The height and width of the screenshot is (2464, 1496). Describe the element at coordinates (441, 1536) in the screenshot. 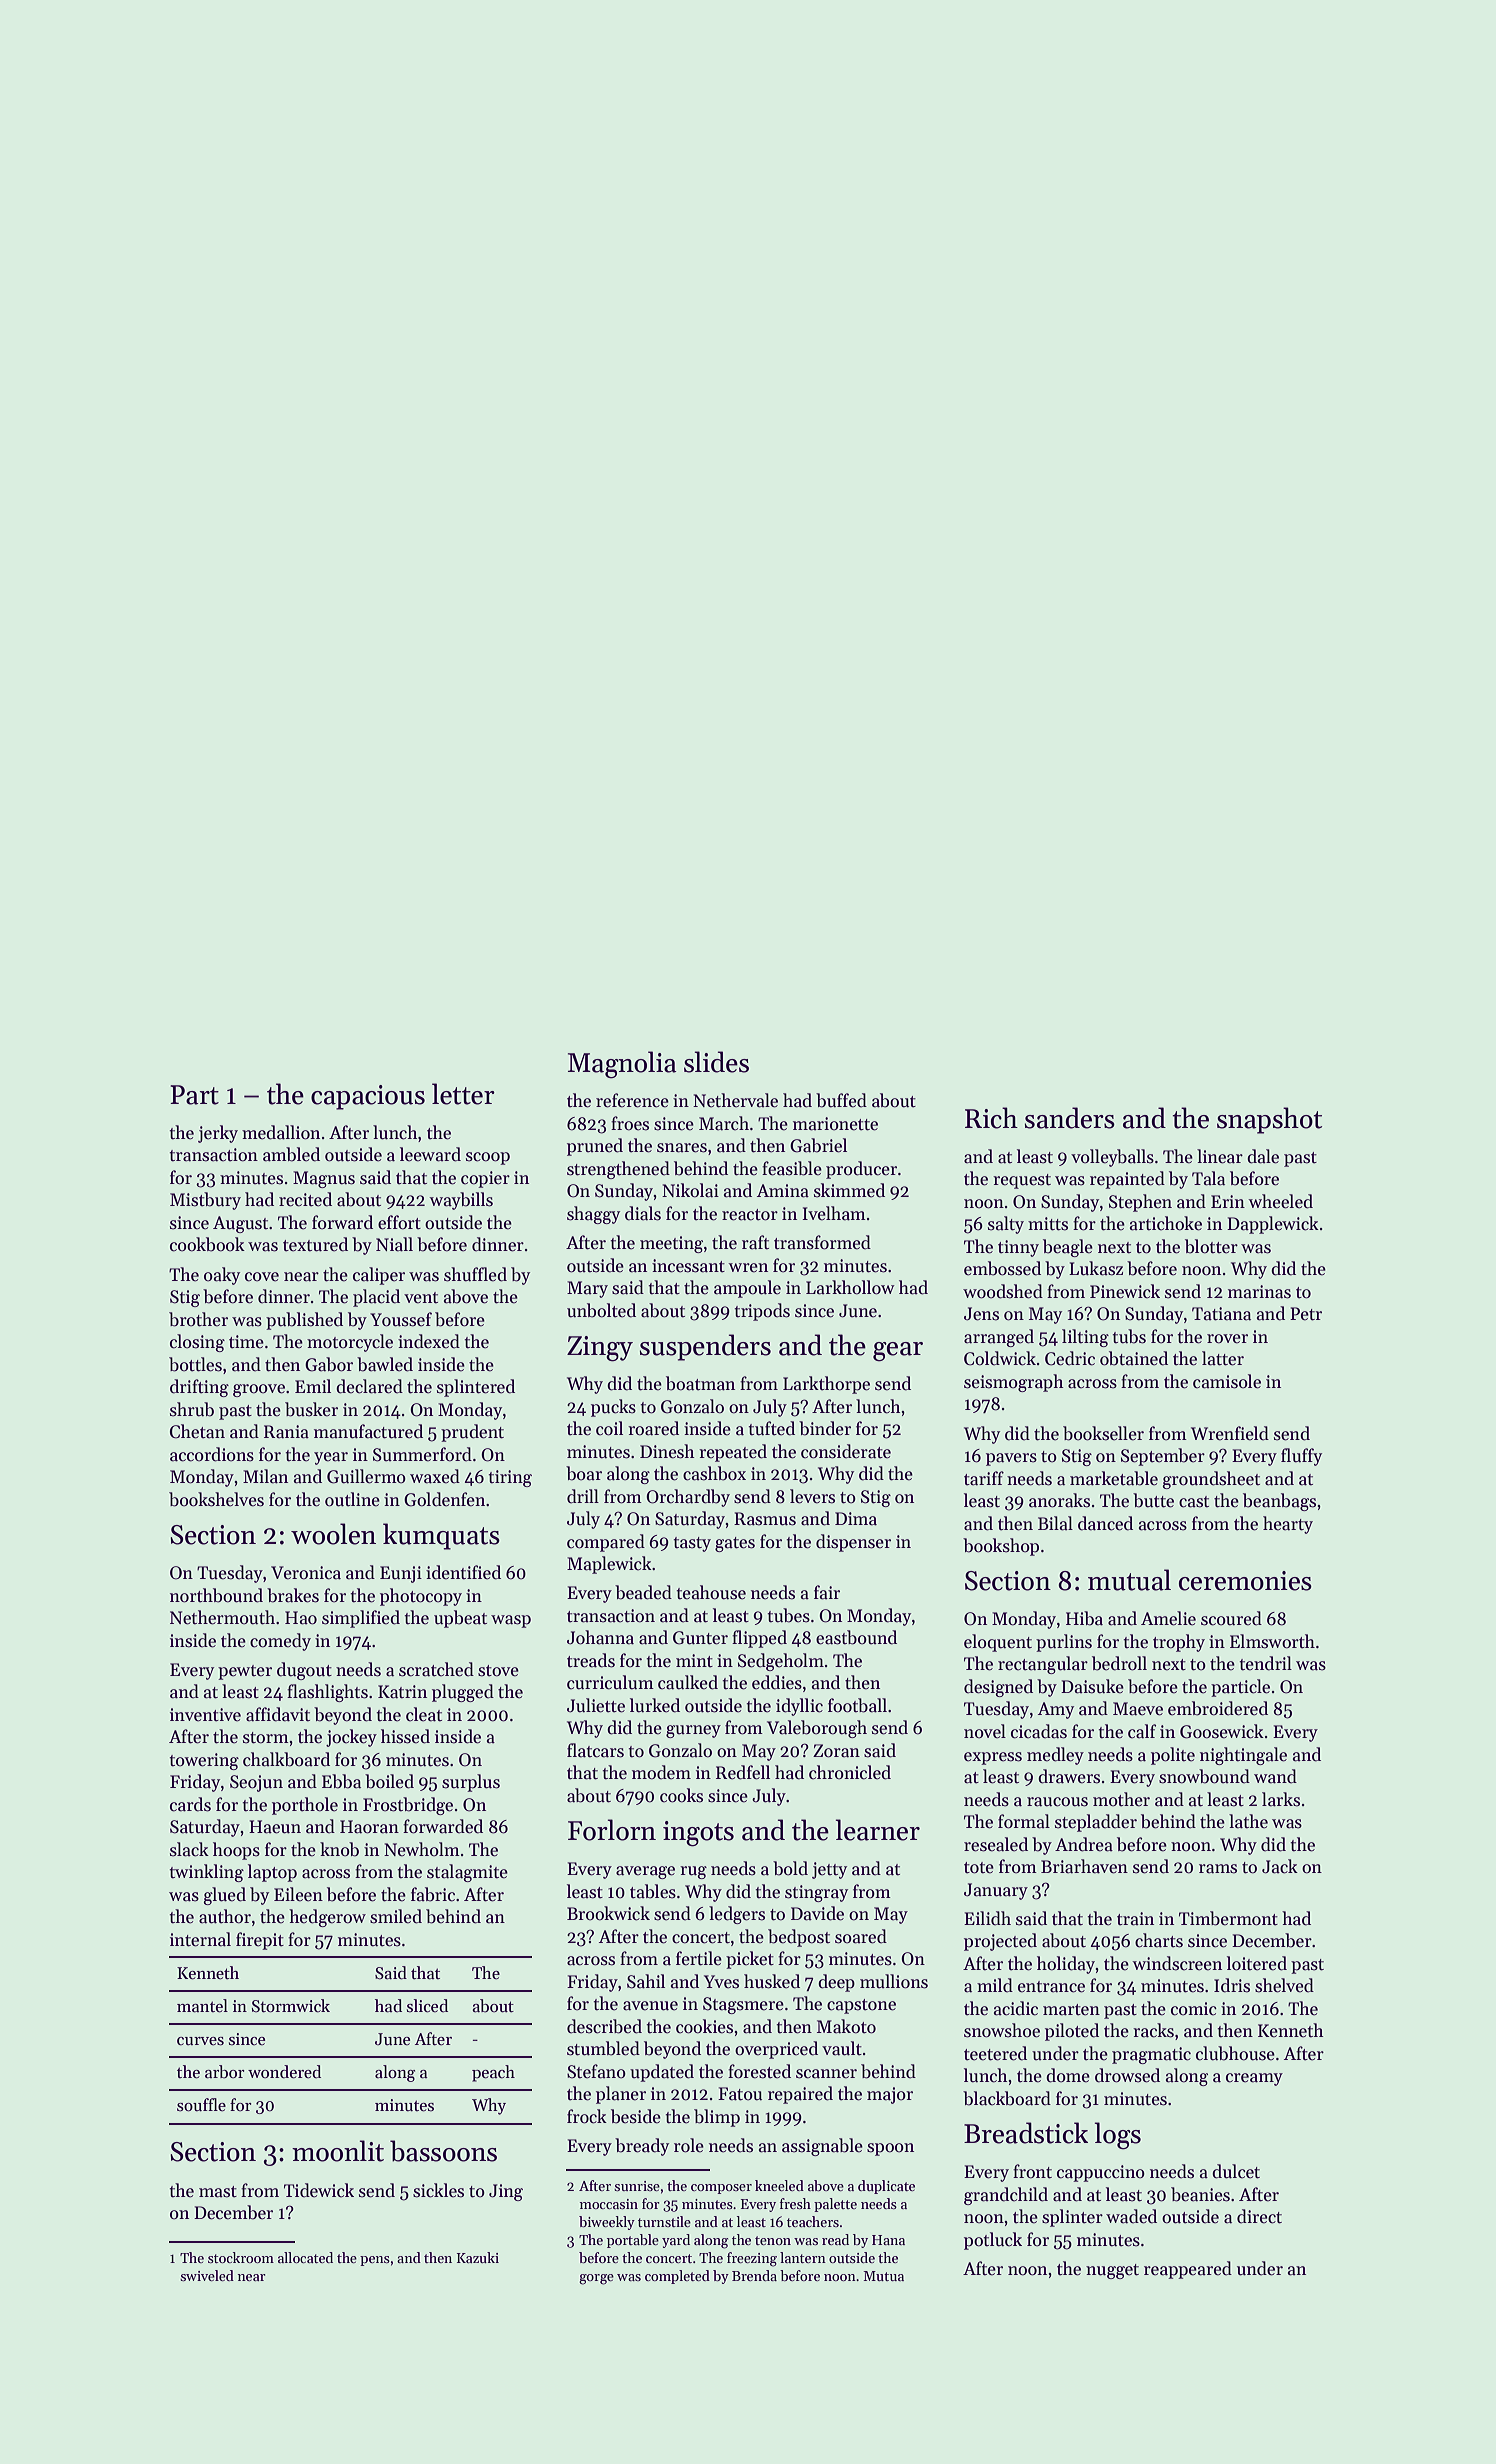

I see `kumquats` at that location.
